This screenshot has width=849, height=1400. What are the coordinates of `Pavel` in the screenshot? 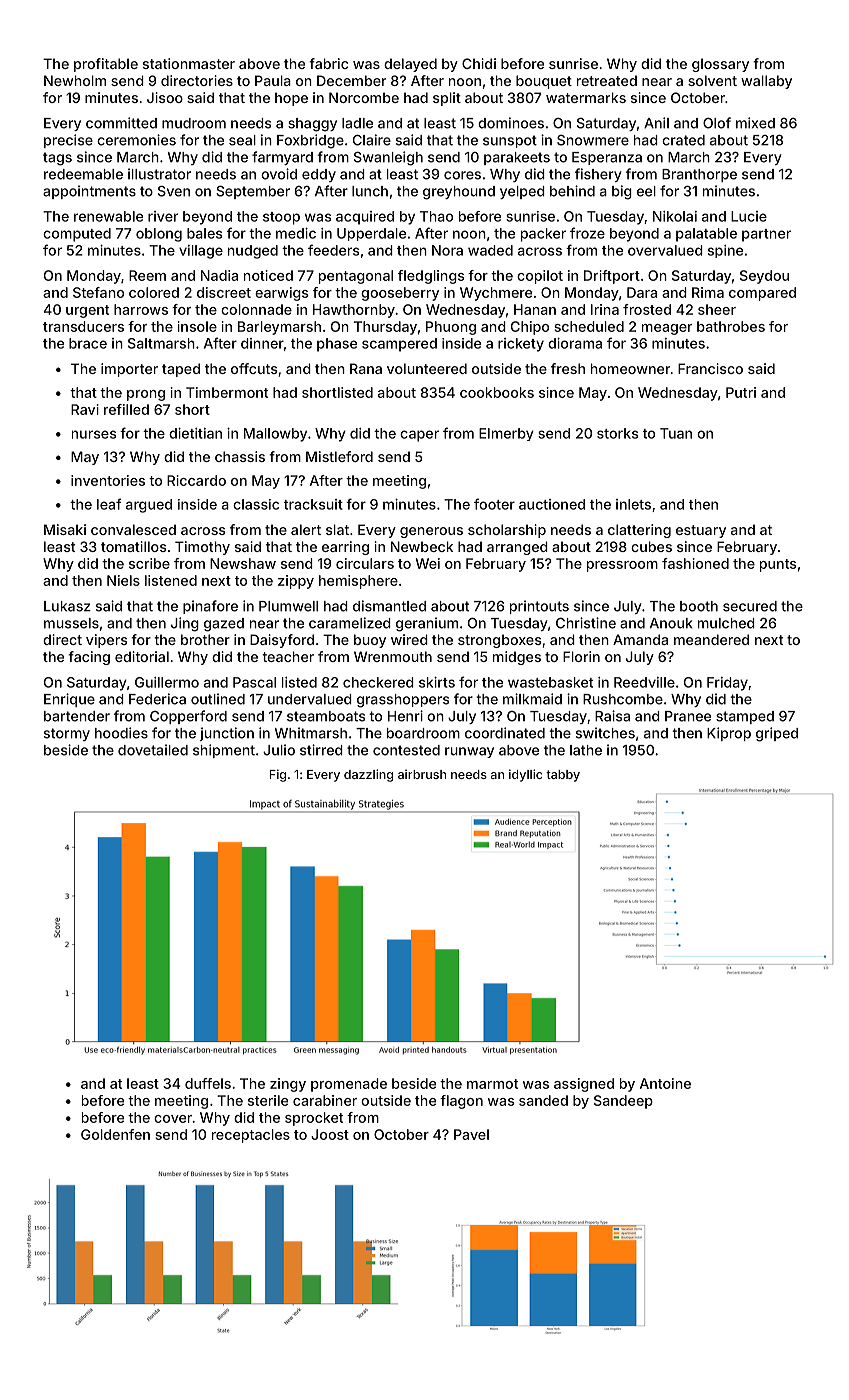 It's located at (471, 1134).
